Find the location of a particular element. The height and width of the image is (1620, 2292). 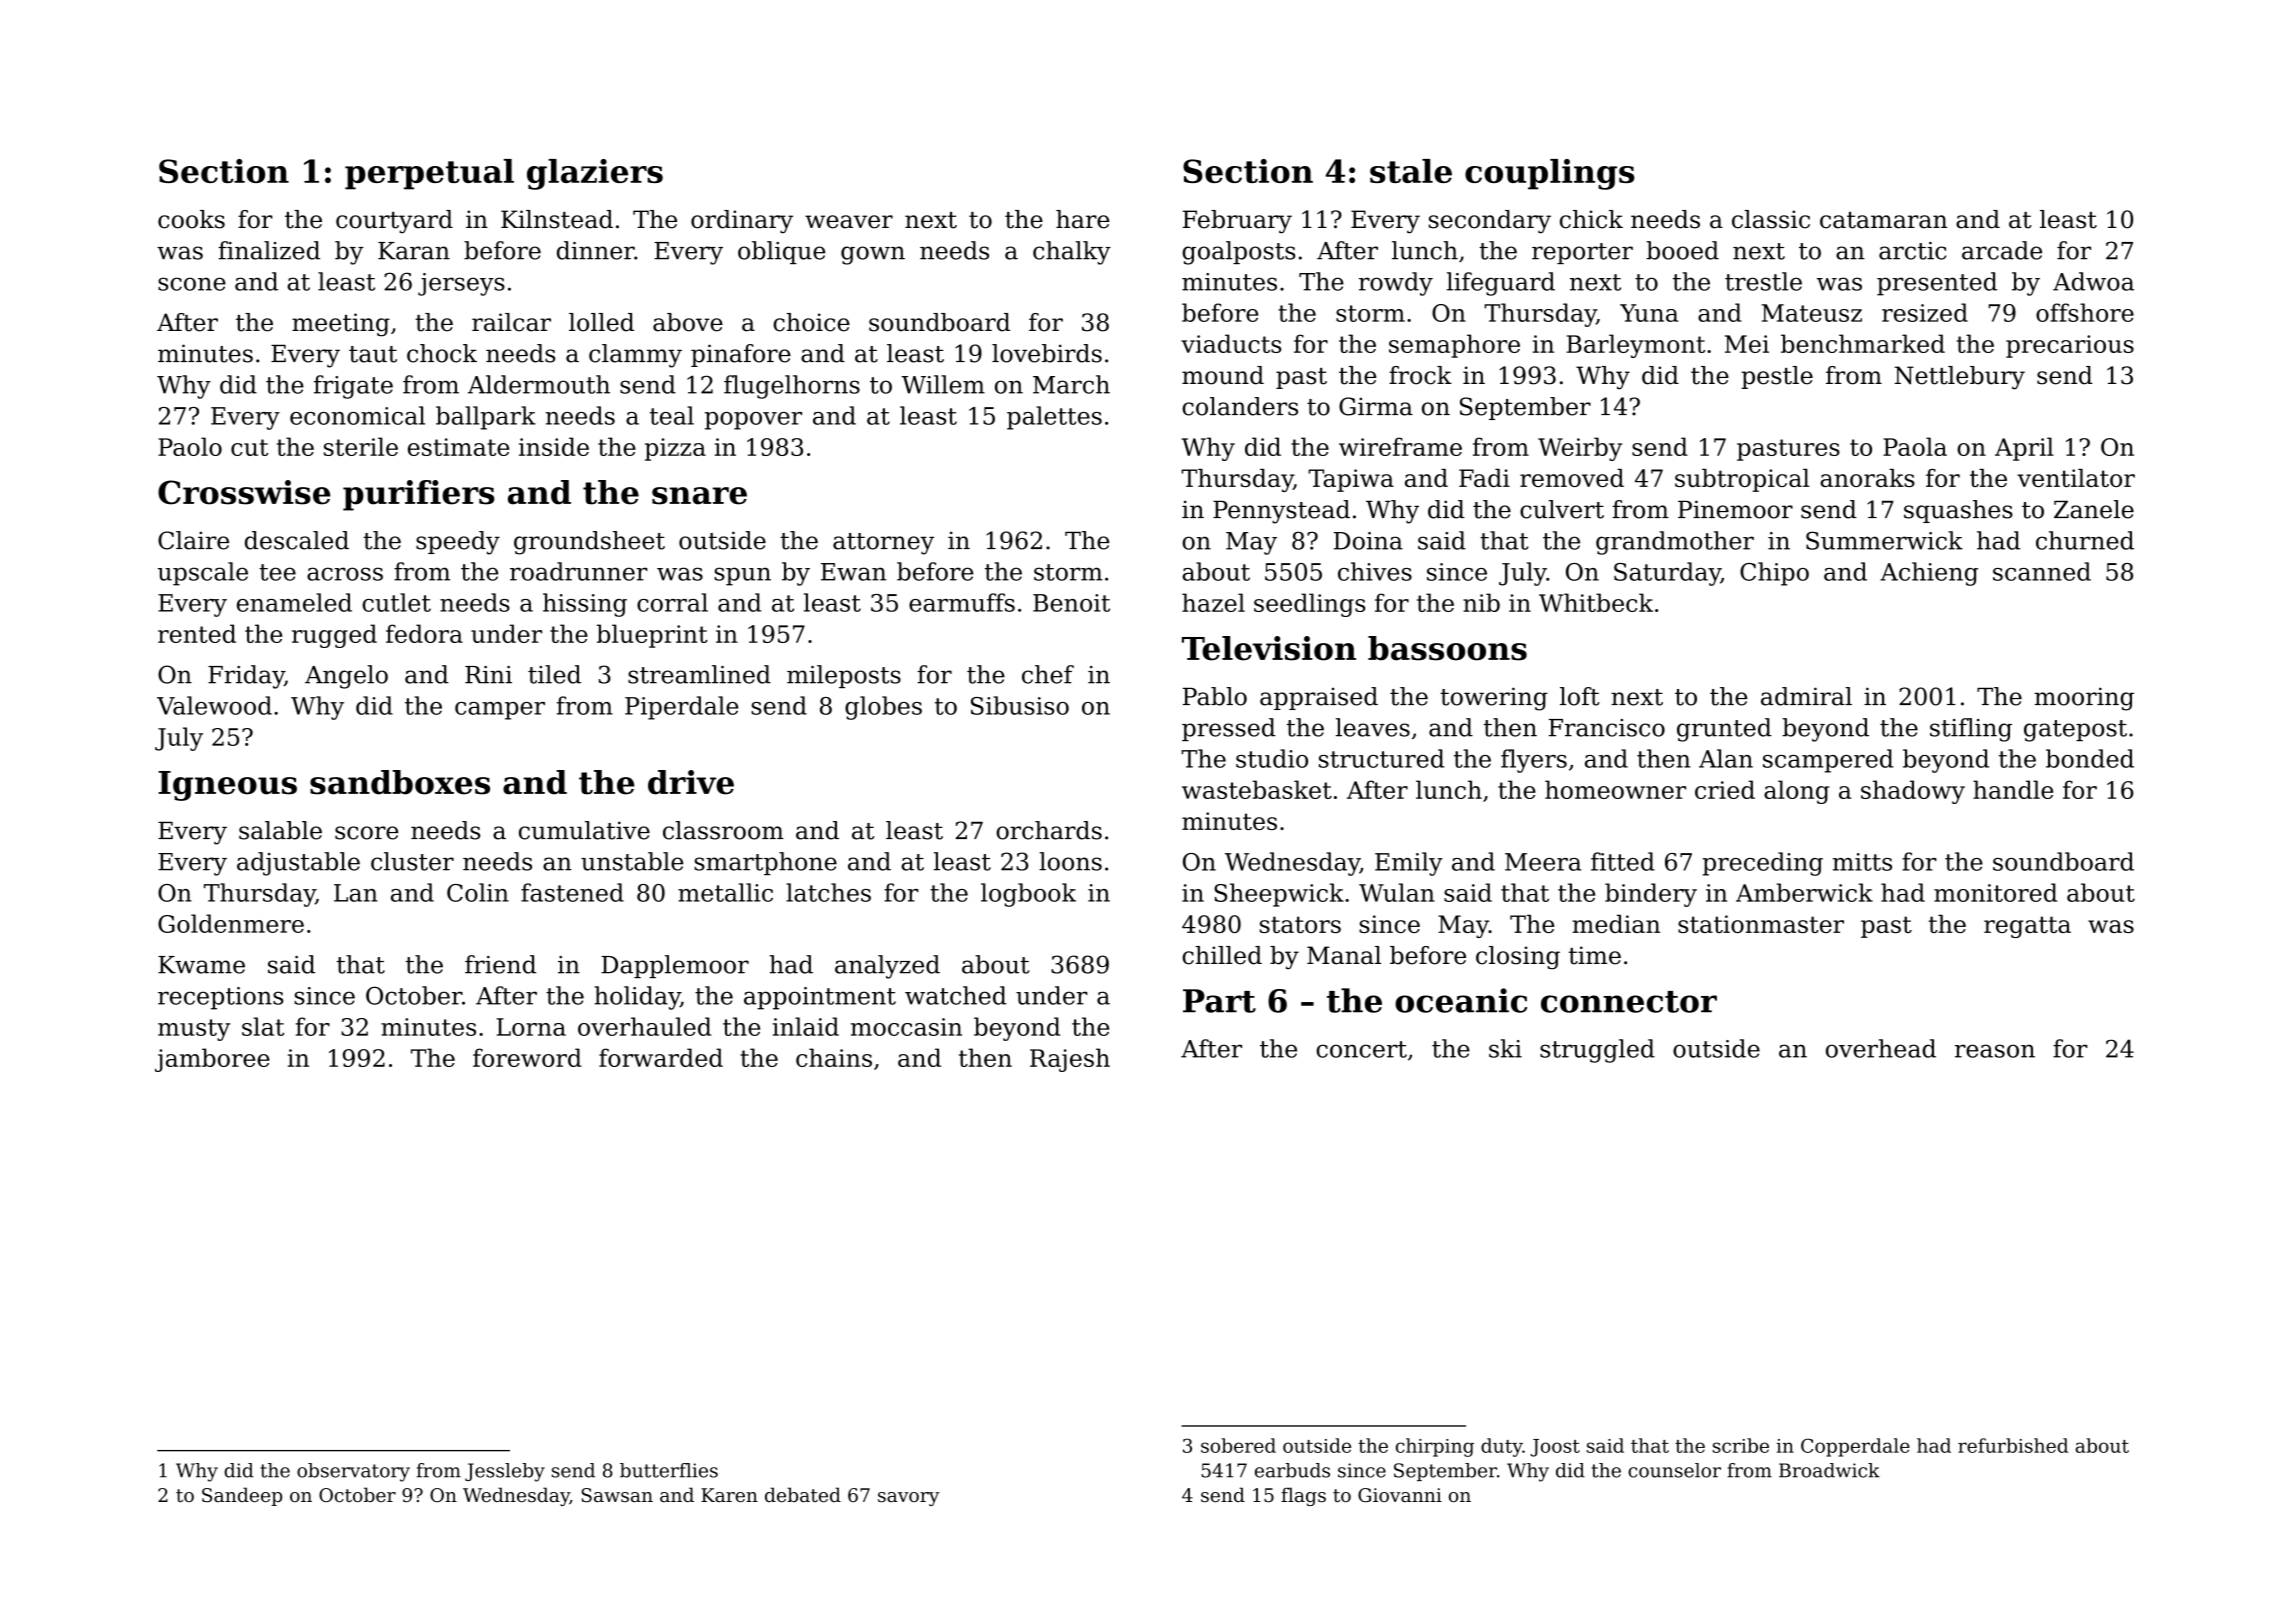

couplings is located at coordinates (1550, 174).
